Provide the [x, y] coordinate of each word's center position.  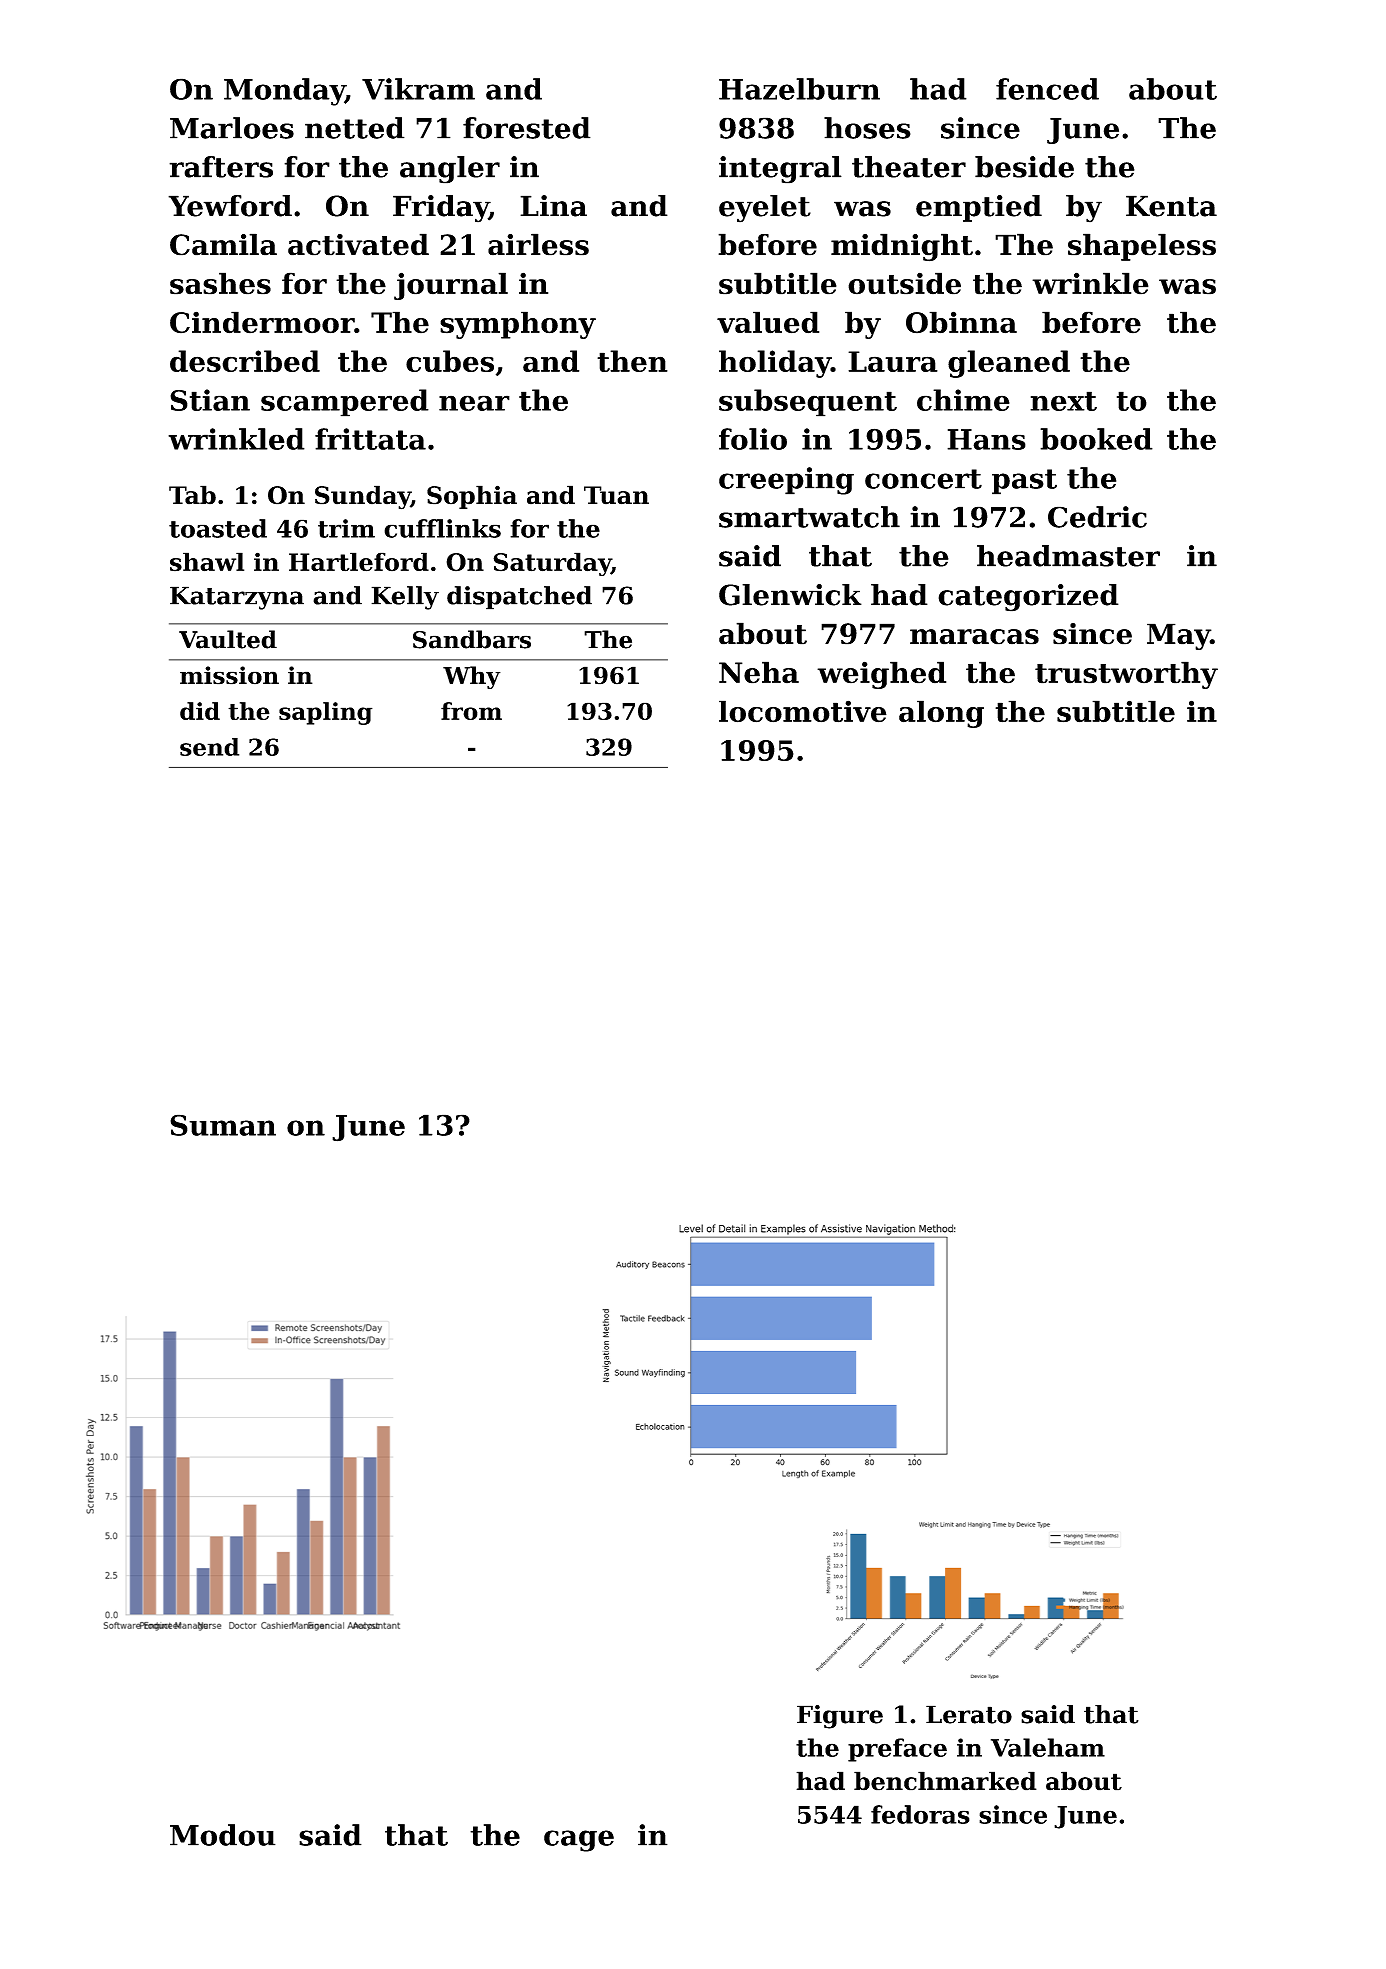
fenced [1047, 89]
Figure [840, 1717]
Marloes [232, 128]
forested [527, 128]
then [632, 361]
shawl [207, 562]
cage [579, 1841]
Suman [223, 1125]
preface [897, 1750]
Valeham [1048, 1747]
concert [923, 479]
